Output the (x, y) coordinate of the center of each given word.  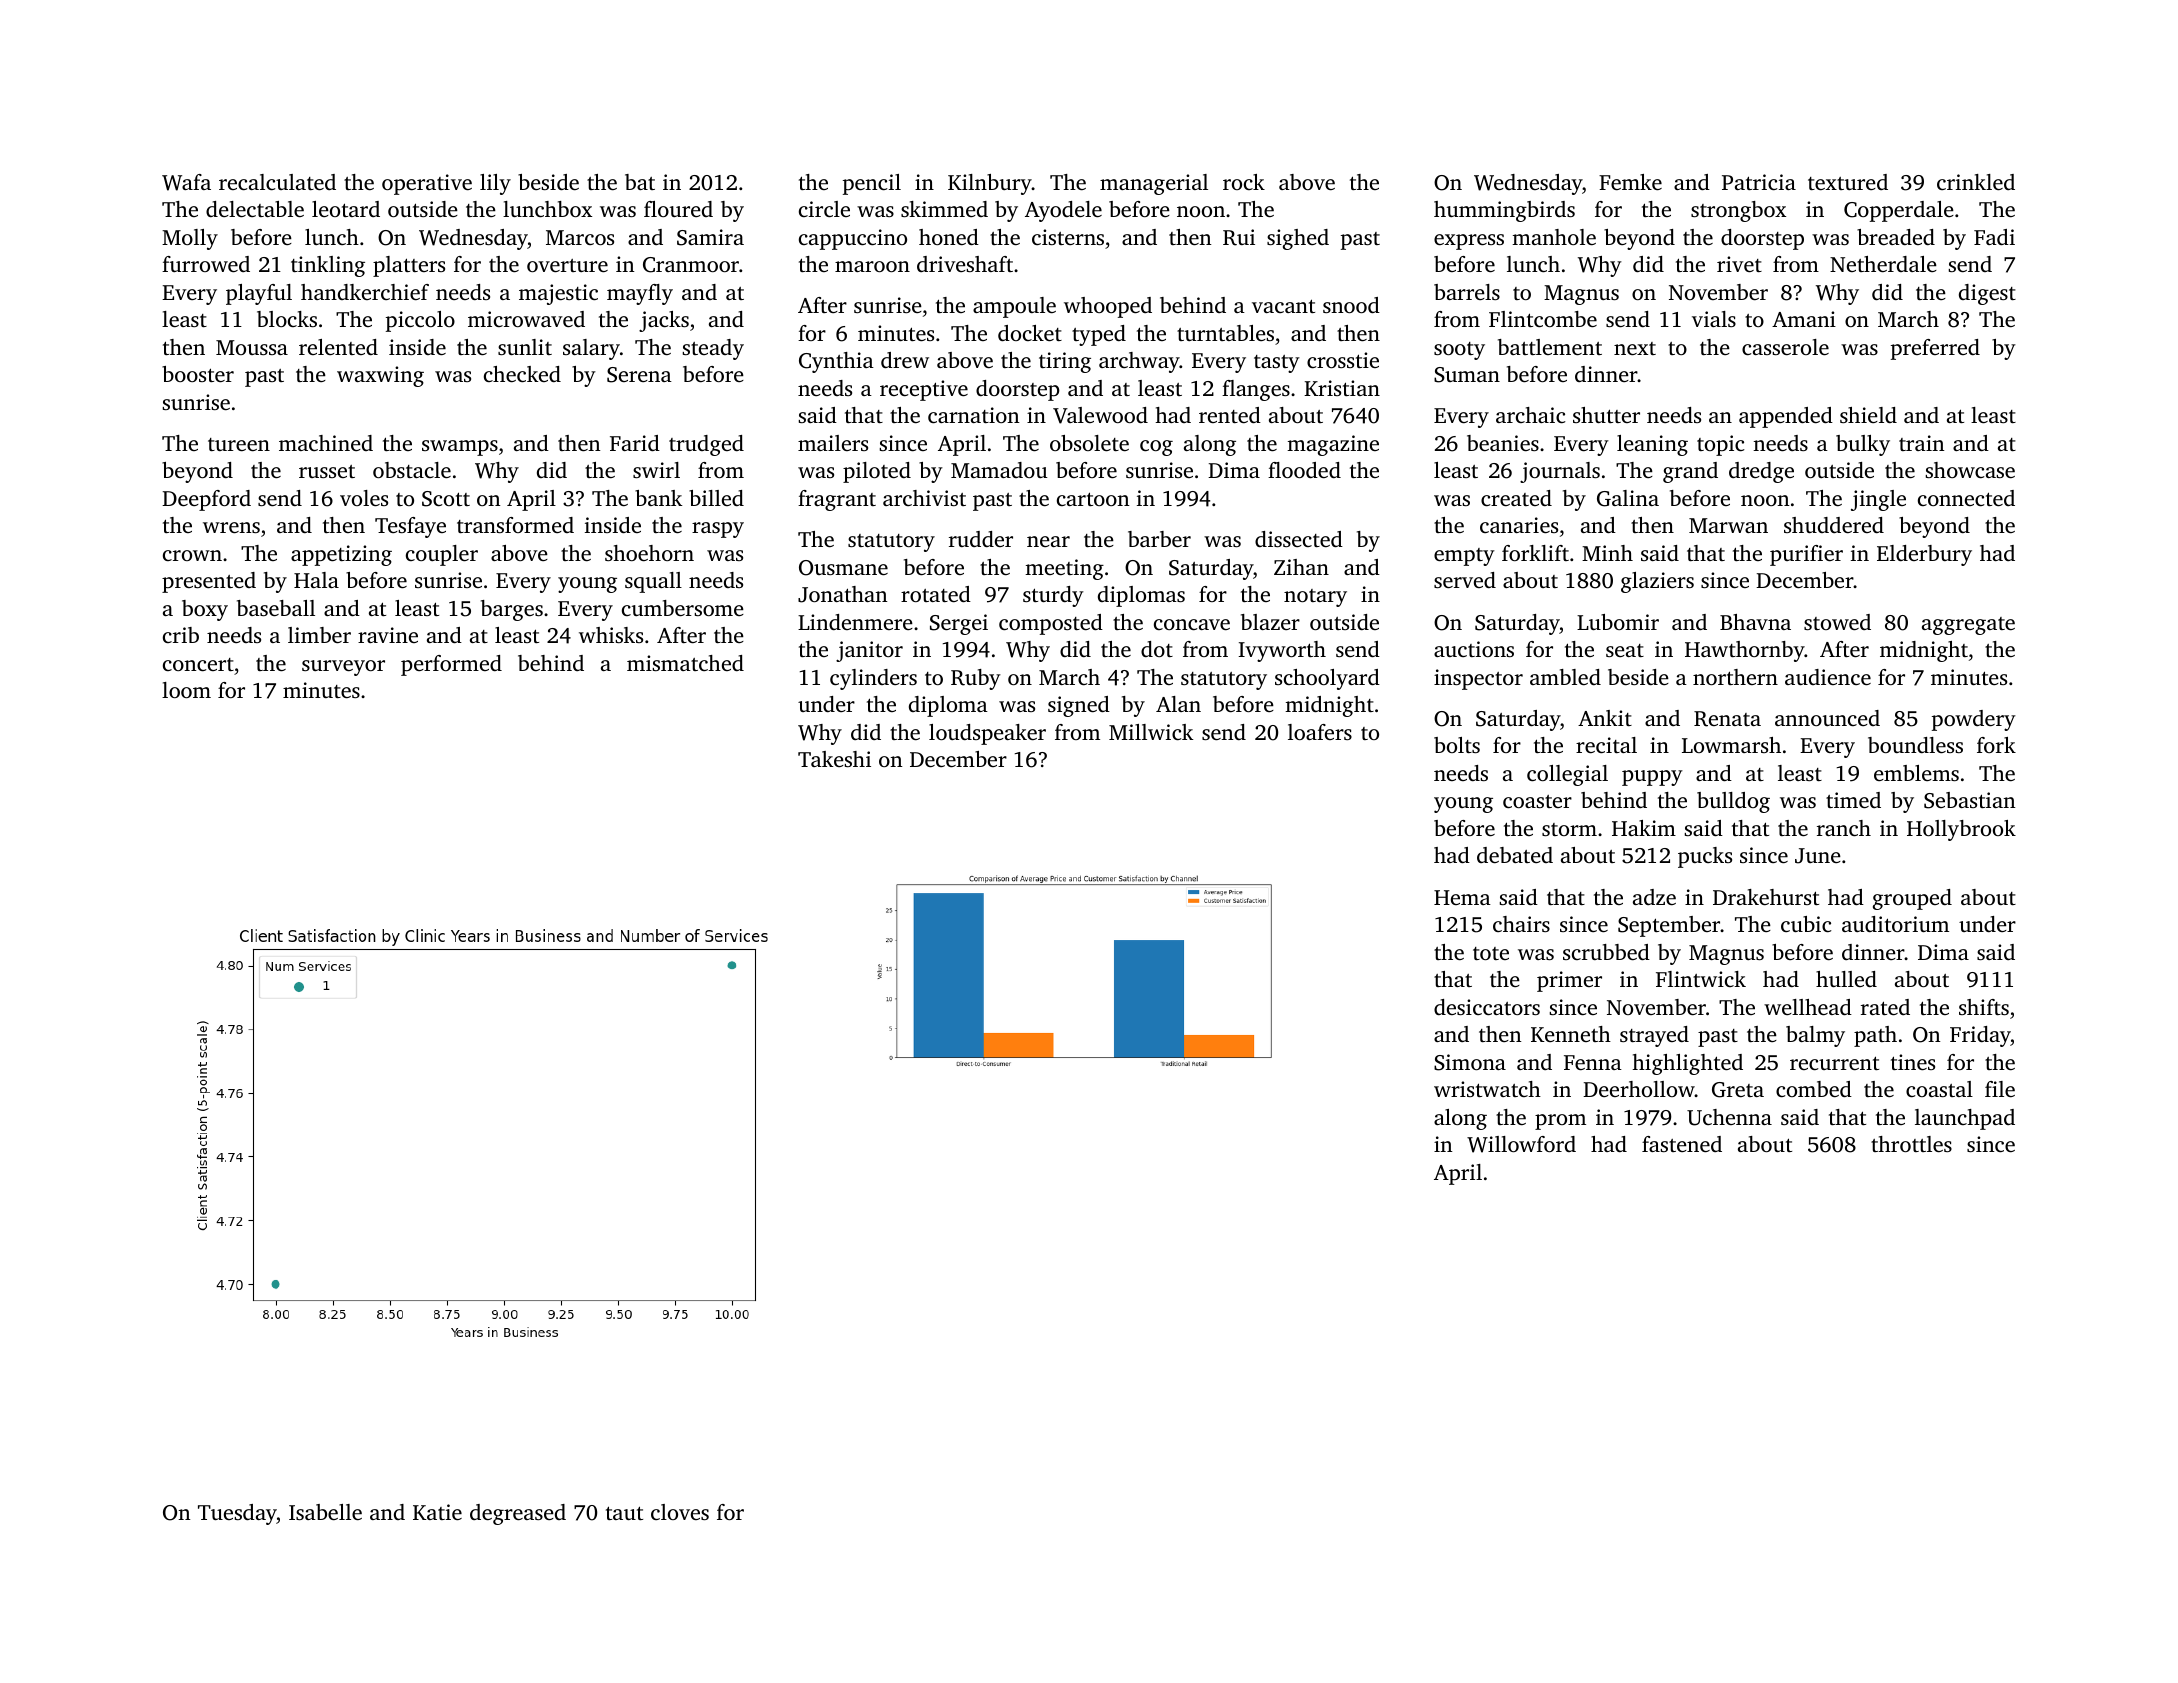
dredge (1761, 472)
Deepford (206, 500)
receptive (924, 390)
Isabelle (325, 1512)
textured (1848, 182)
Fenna (1593, 1062)
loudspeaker (987, 734)
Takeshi (834, 759)
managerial (1154, 184)
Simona (1470, 1062)
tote (1491, 953)
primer (1569, 981)
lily (495, 184)
